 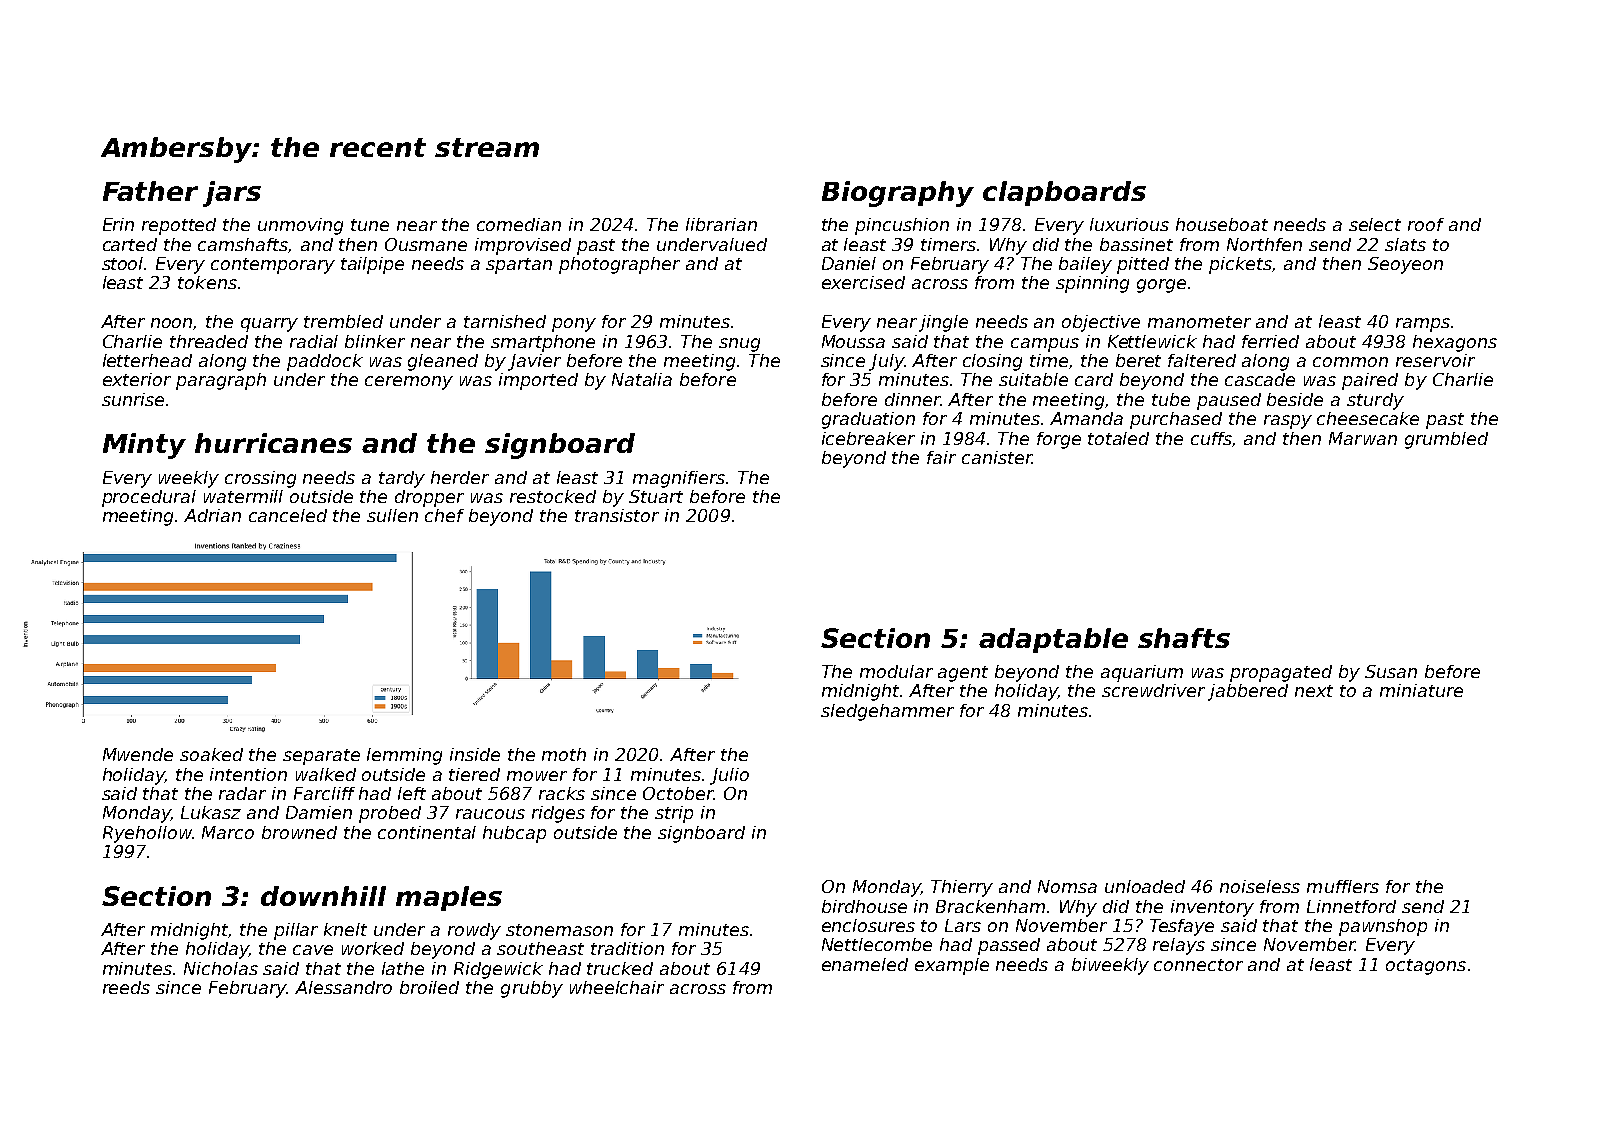 I want to click on Adrian, so click(x=212, y=515).
